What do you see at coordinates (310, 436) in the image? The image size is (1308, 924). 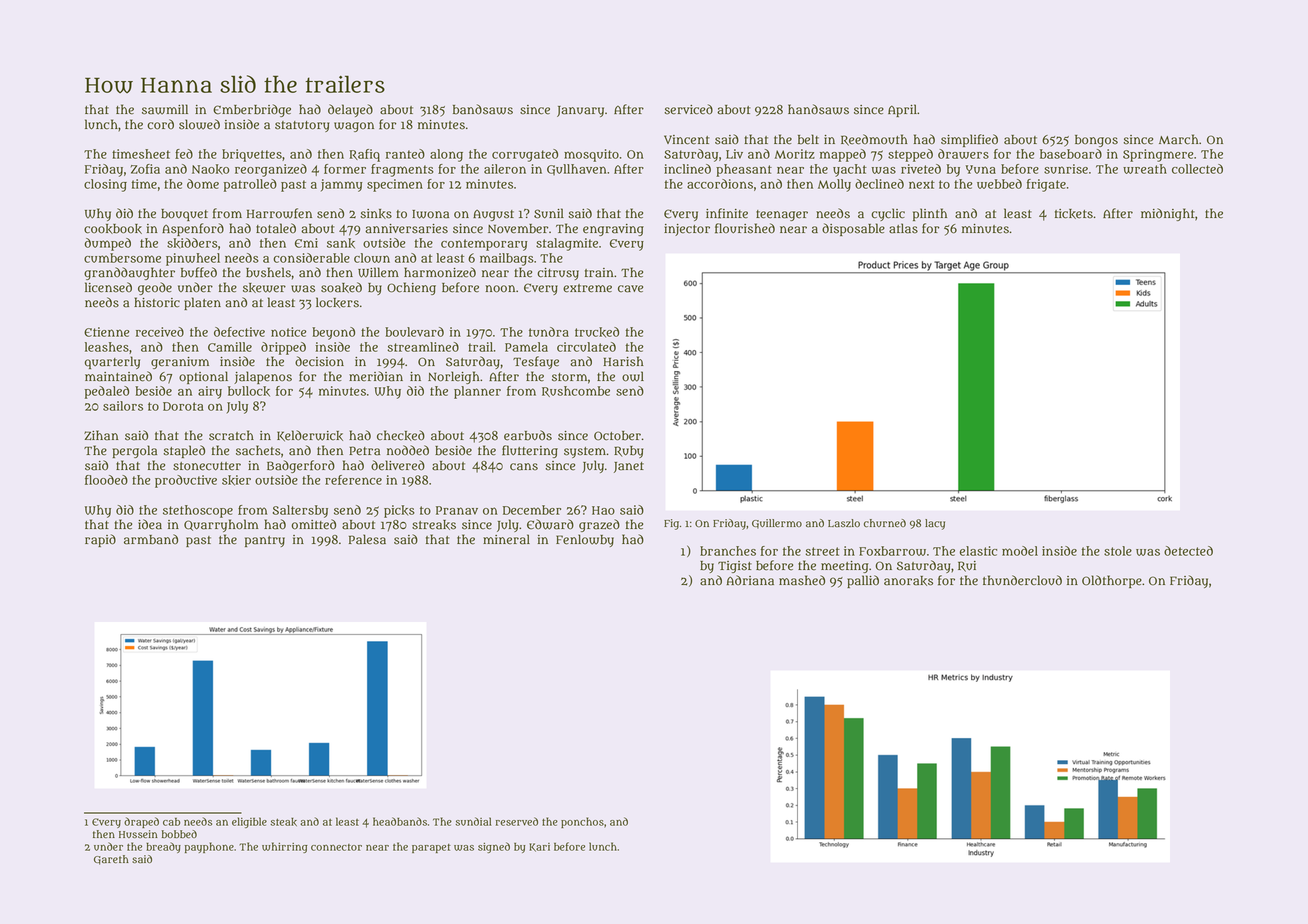 I see `Kelderwick` at bounding box center [310, 436].
